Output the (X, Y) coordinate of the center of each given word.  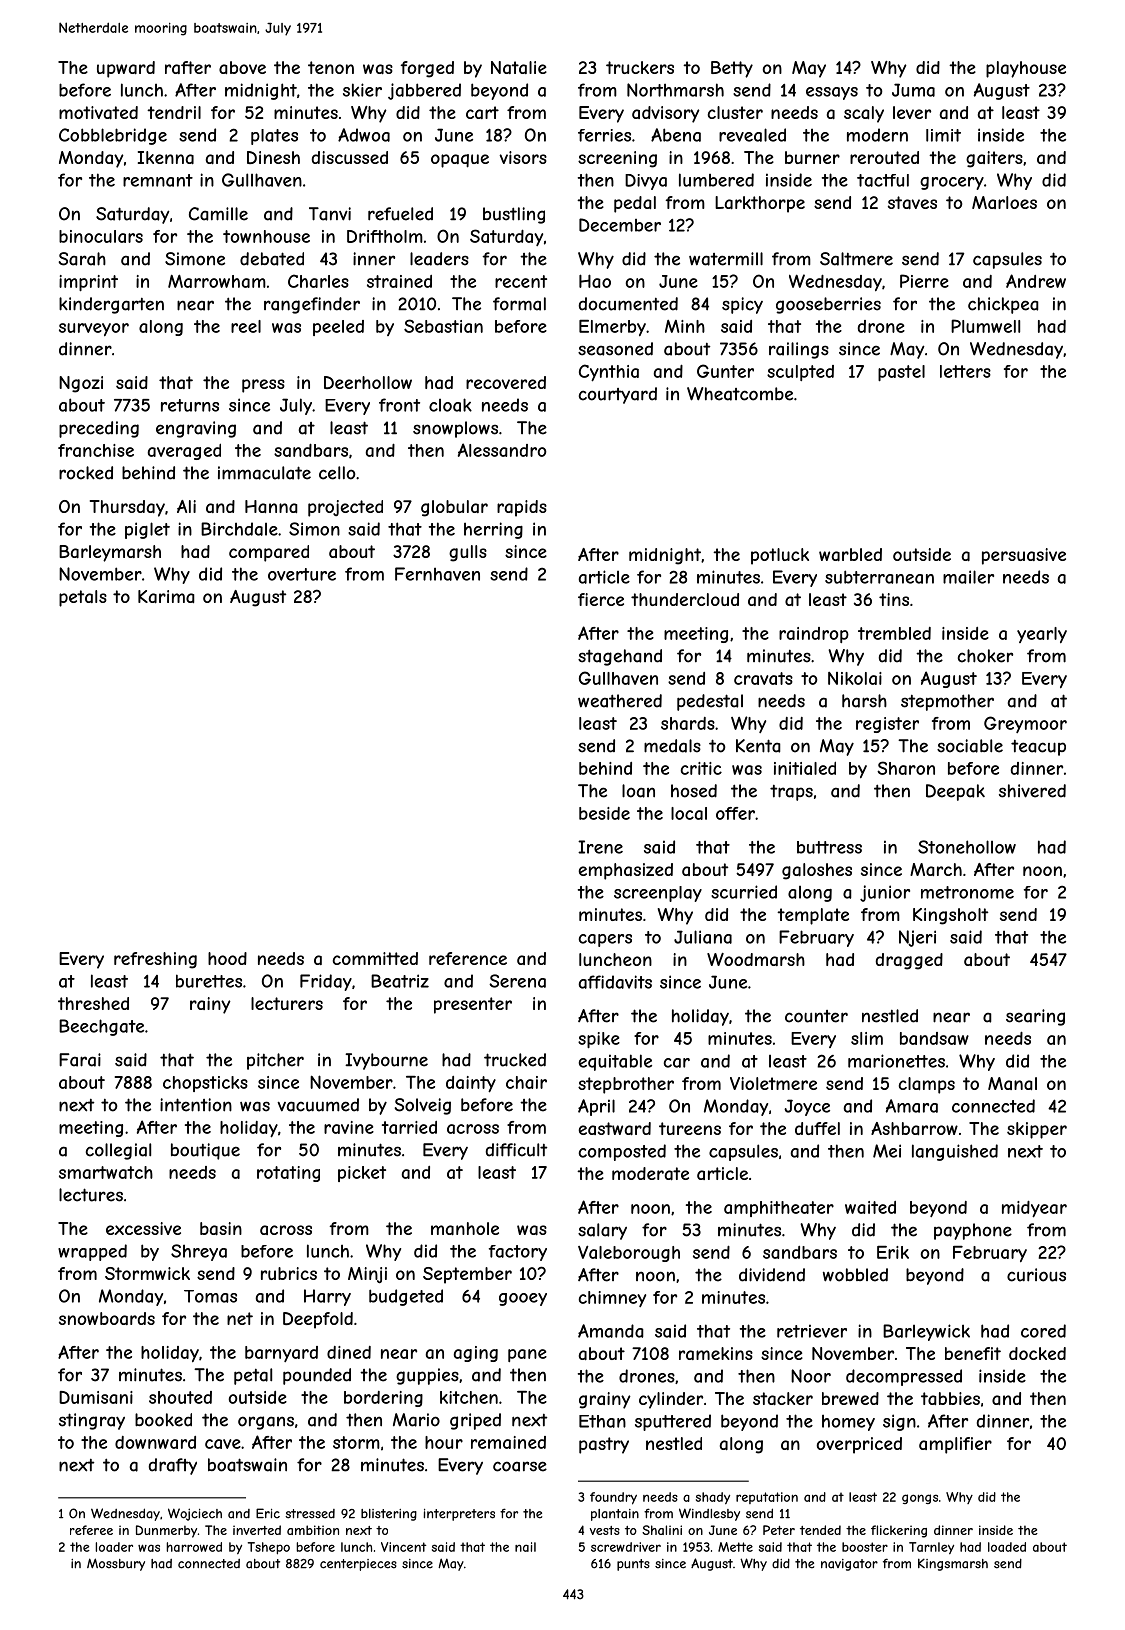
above (242, 67)
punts (633, 1565)
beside (604, 813)
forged (427, 69)
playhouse (1026, 69)
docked (1037, 1353)
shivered (1032, 791)
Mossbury (116, 1564)
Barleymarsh (110, 553)
